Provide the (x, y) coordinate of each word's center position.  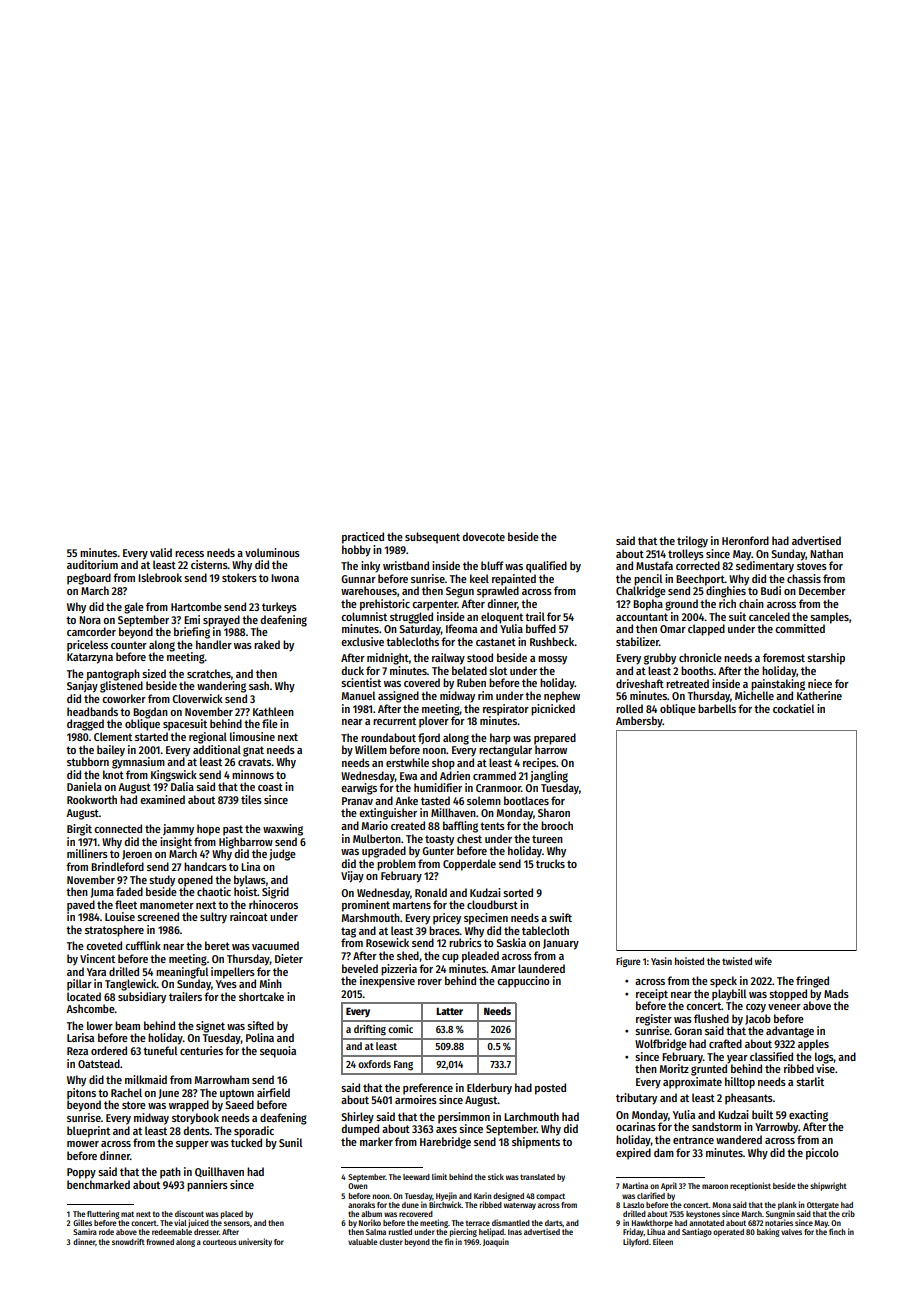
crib (848, 1213)
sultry (213, 918)
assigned (398, 697)
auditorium (92, 564)
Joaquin (496, 1242)
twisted (737, 961)
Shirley (357, 1118)
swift (560, 917)
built (762, 1114)
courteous (220, 1242)
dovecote (483, 536)
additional (217, 749)
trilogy (692, 542)
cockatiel (793, 708)
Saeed (239, 1104)
